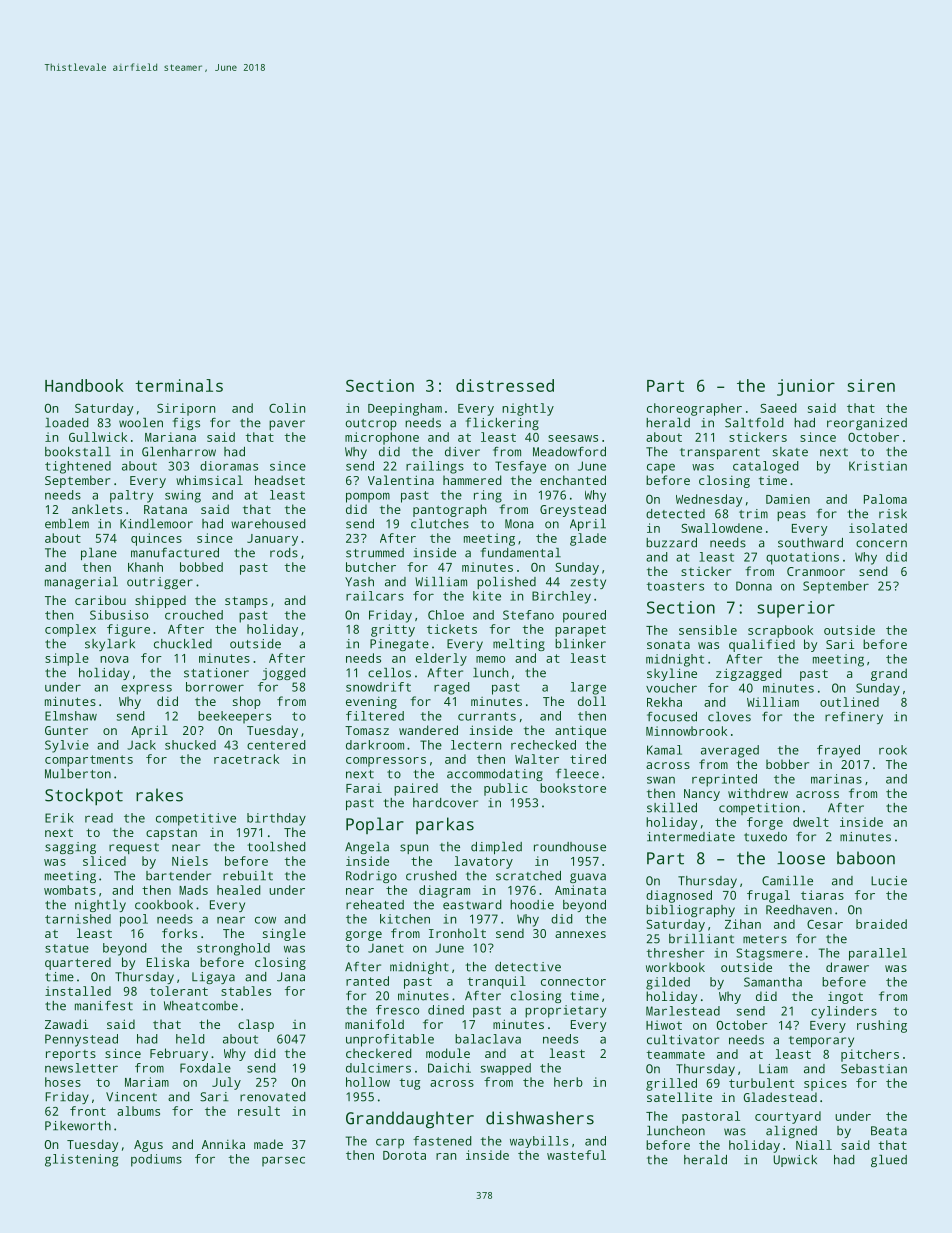  What do you see at coordinates (81, 1160) in the document?
I see `glistening` at bounding box center [81, 1160].
